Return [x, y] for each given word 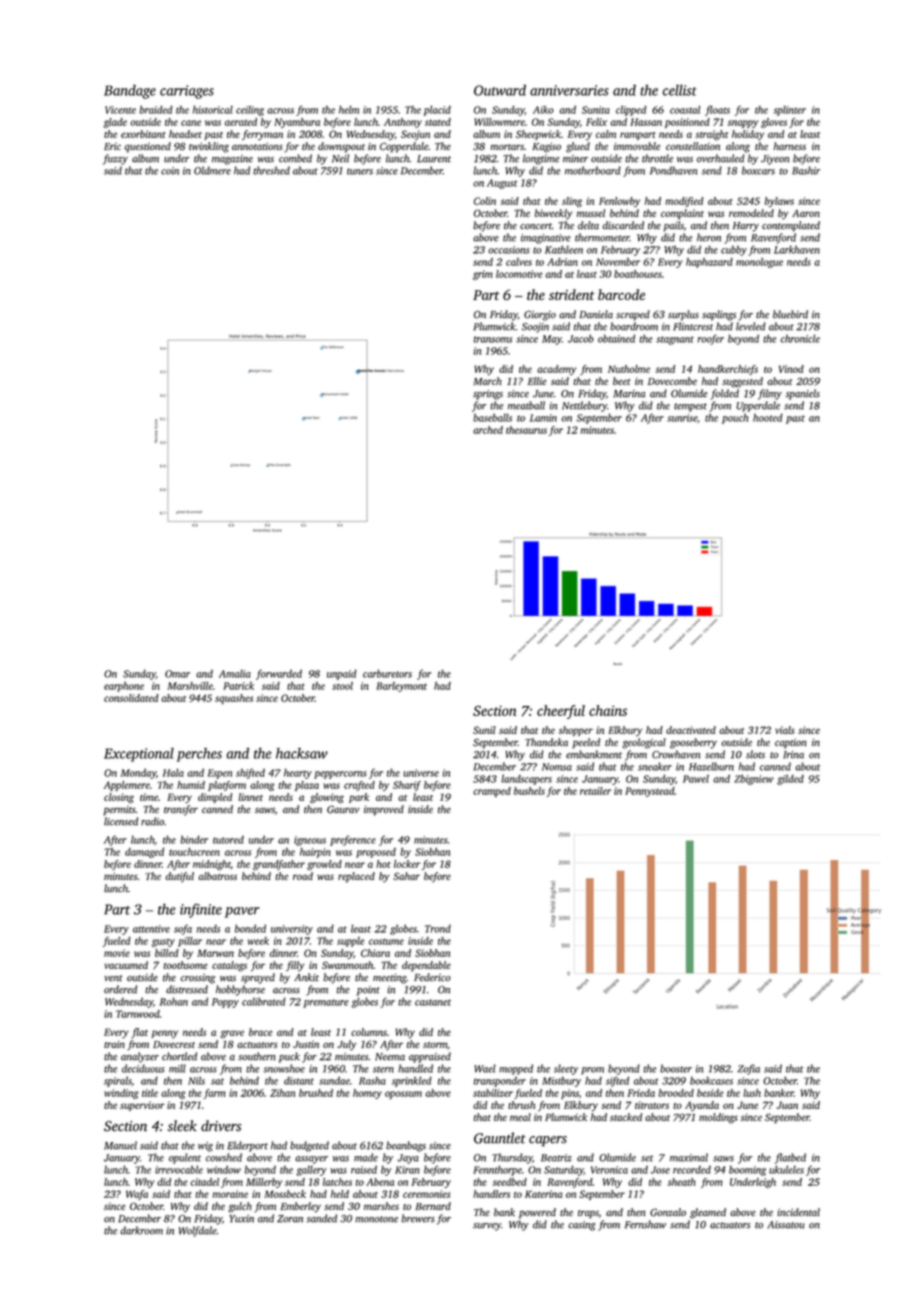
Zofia [749, 1069]
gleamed [708, 1213]
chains [608, 710]
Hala [173, 773]
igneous [310, 841]
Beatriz [556, 1158]
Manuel [120, 1145]
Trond [438, 928]
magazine [232, 160]
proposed [376, 853]
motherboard [593, 170]
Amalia [235, 673]
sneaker [655, 766]
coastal [685, 110]
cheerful [561, 712]
